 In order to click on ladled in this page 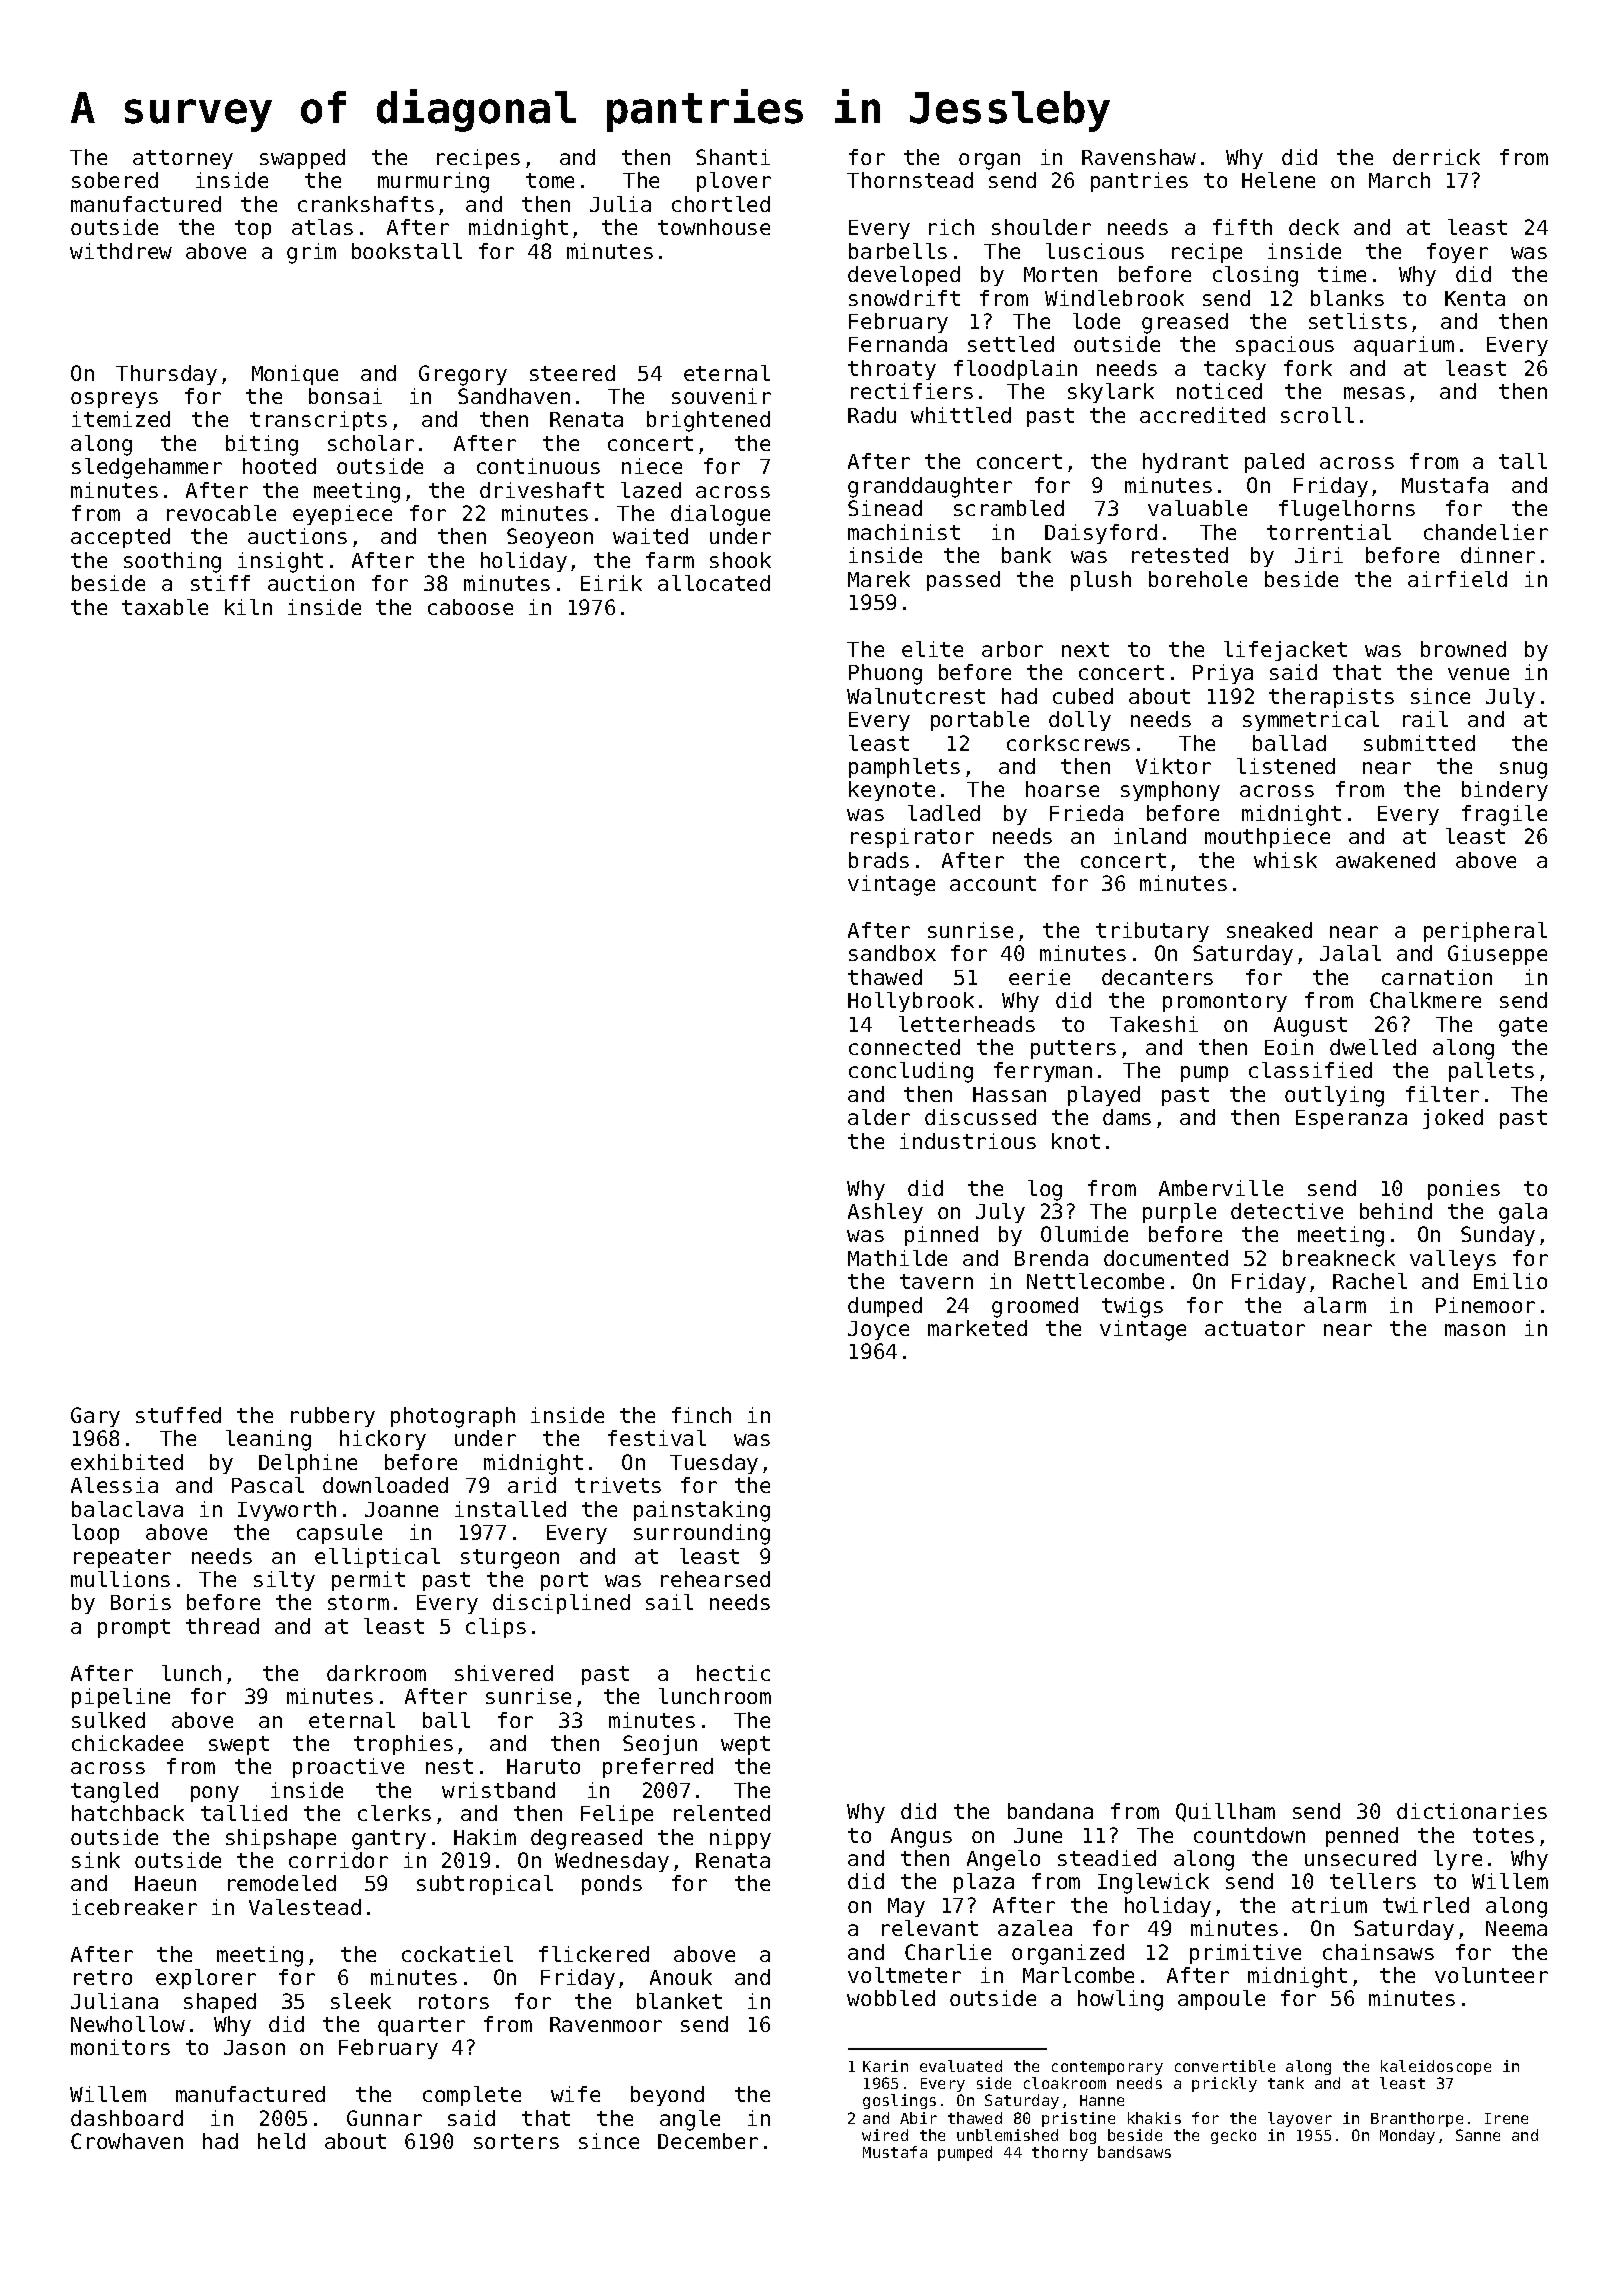, I will do `click(944, 813)`.
